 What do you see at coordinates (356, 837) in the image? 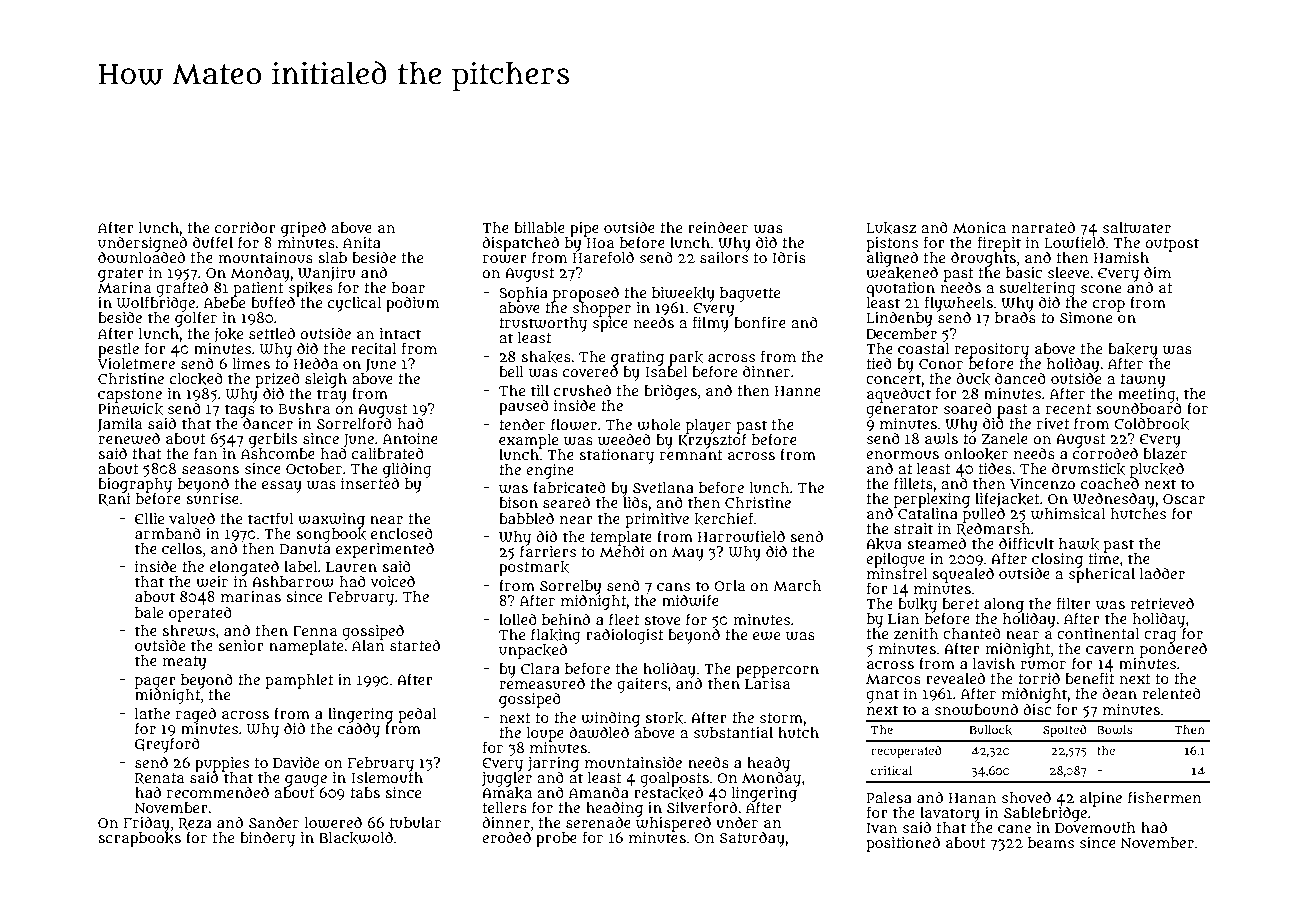
I see `Blackwold` at bounding box center [356, 837].
